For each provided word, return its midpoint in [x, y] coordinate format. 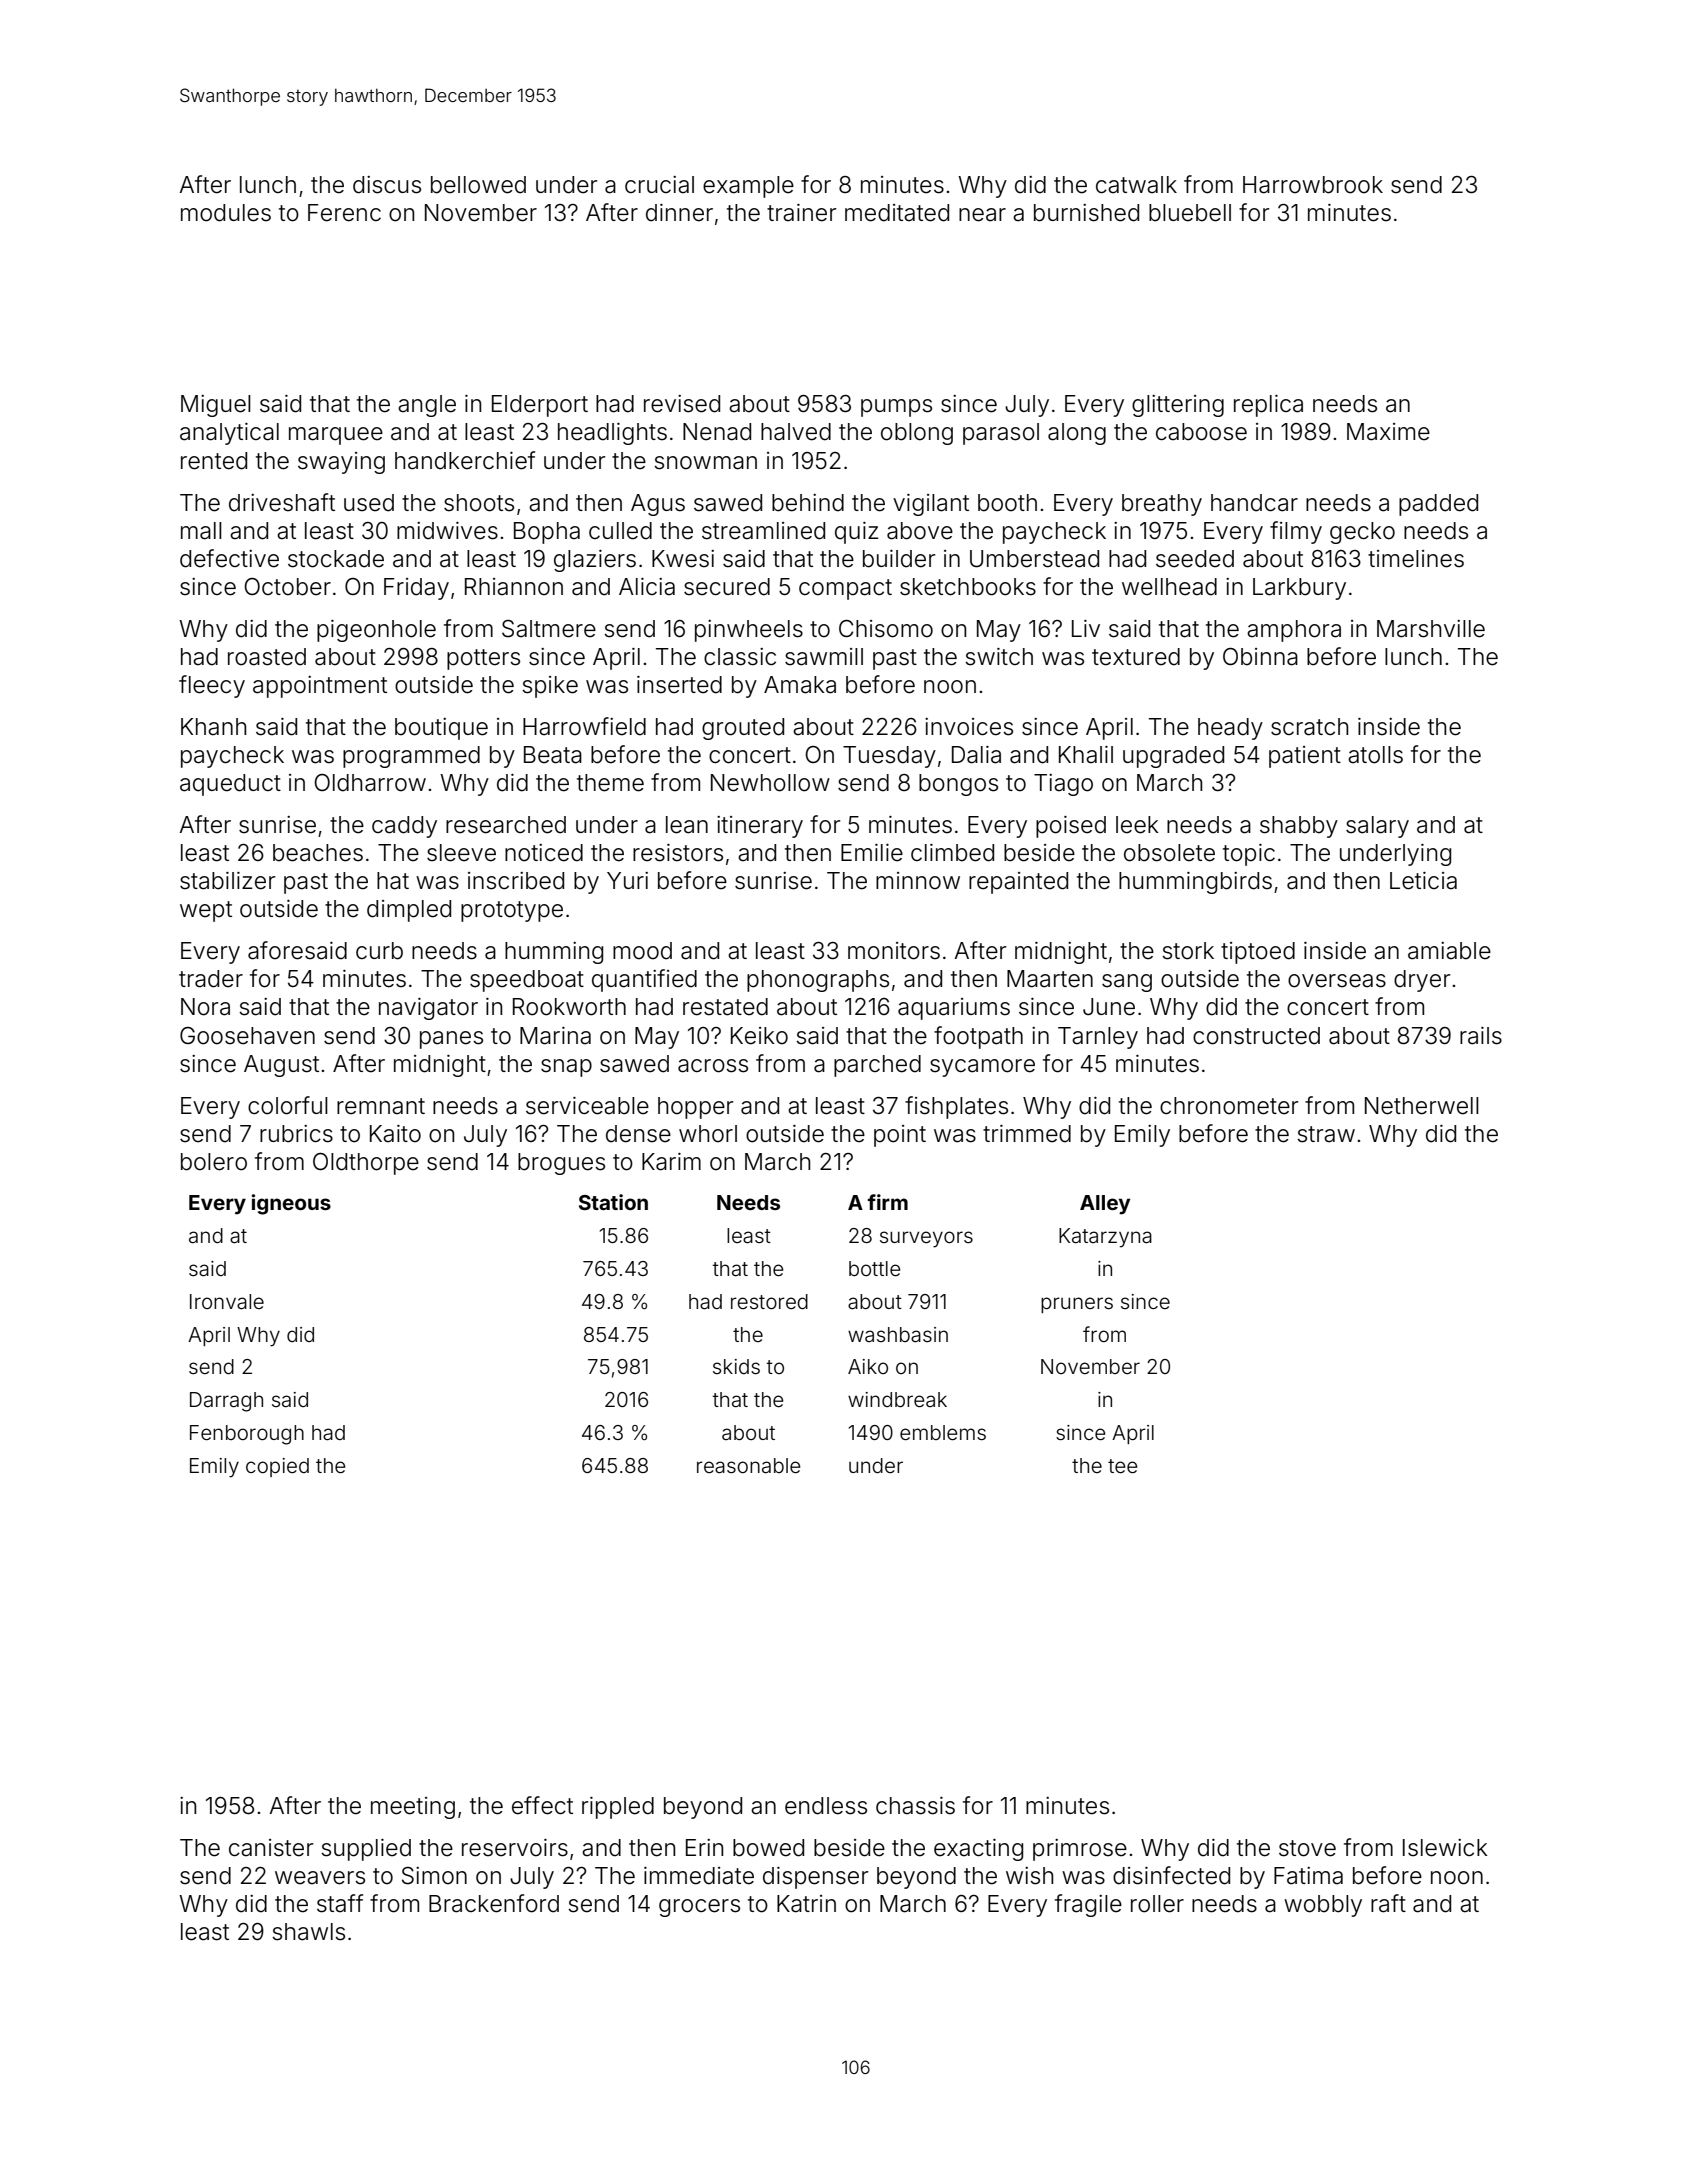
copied [277, 1467]
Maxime [1388, 432]
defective [229, 558]
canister [271, 1848]
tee [1122, 1466]
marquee [336, 436]
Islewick [1445, 1848]
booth [1007, 503]
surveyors [926, 1239]
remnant [381, 1106]
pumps [896, 408]
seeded [1195, 559]
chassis [915, 1806]
